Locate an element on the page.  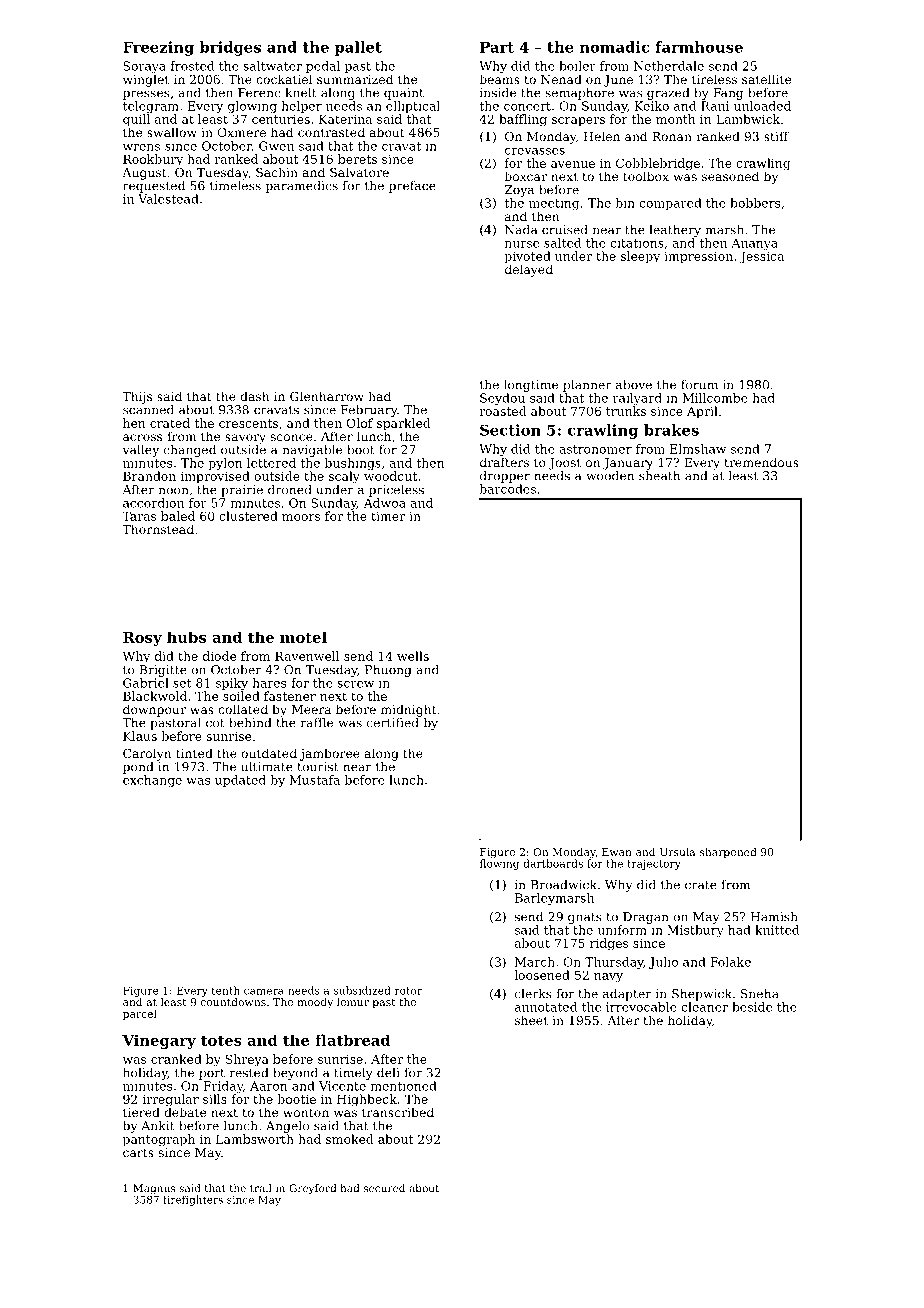
farmhouse is located at coordinates (699, 47).
